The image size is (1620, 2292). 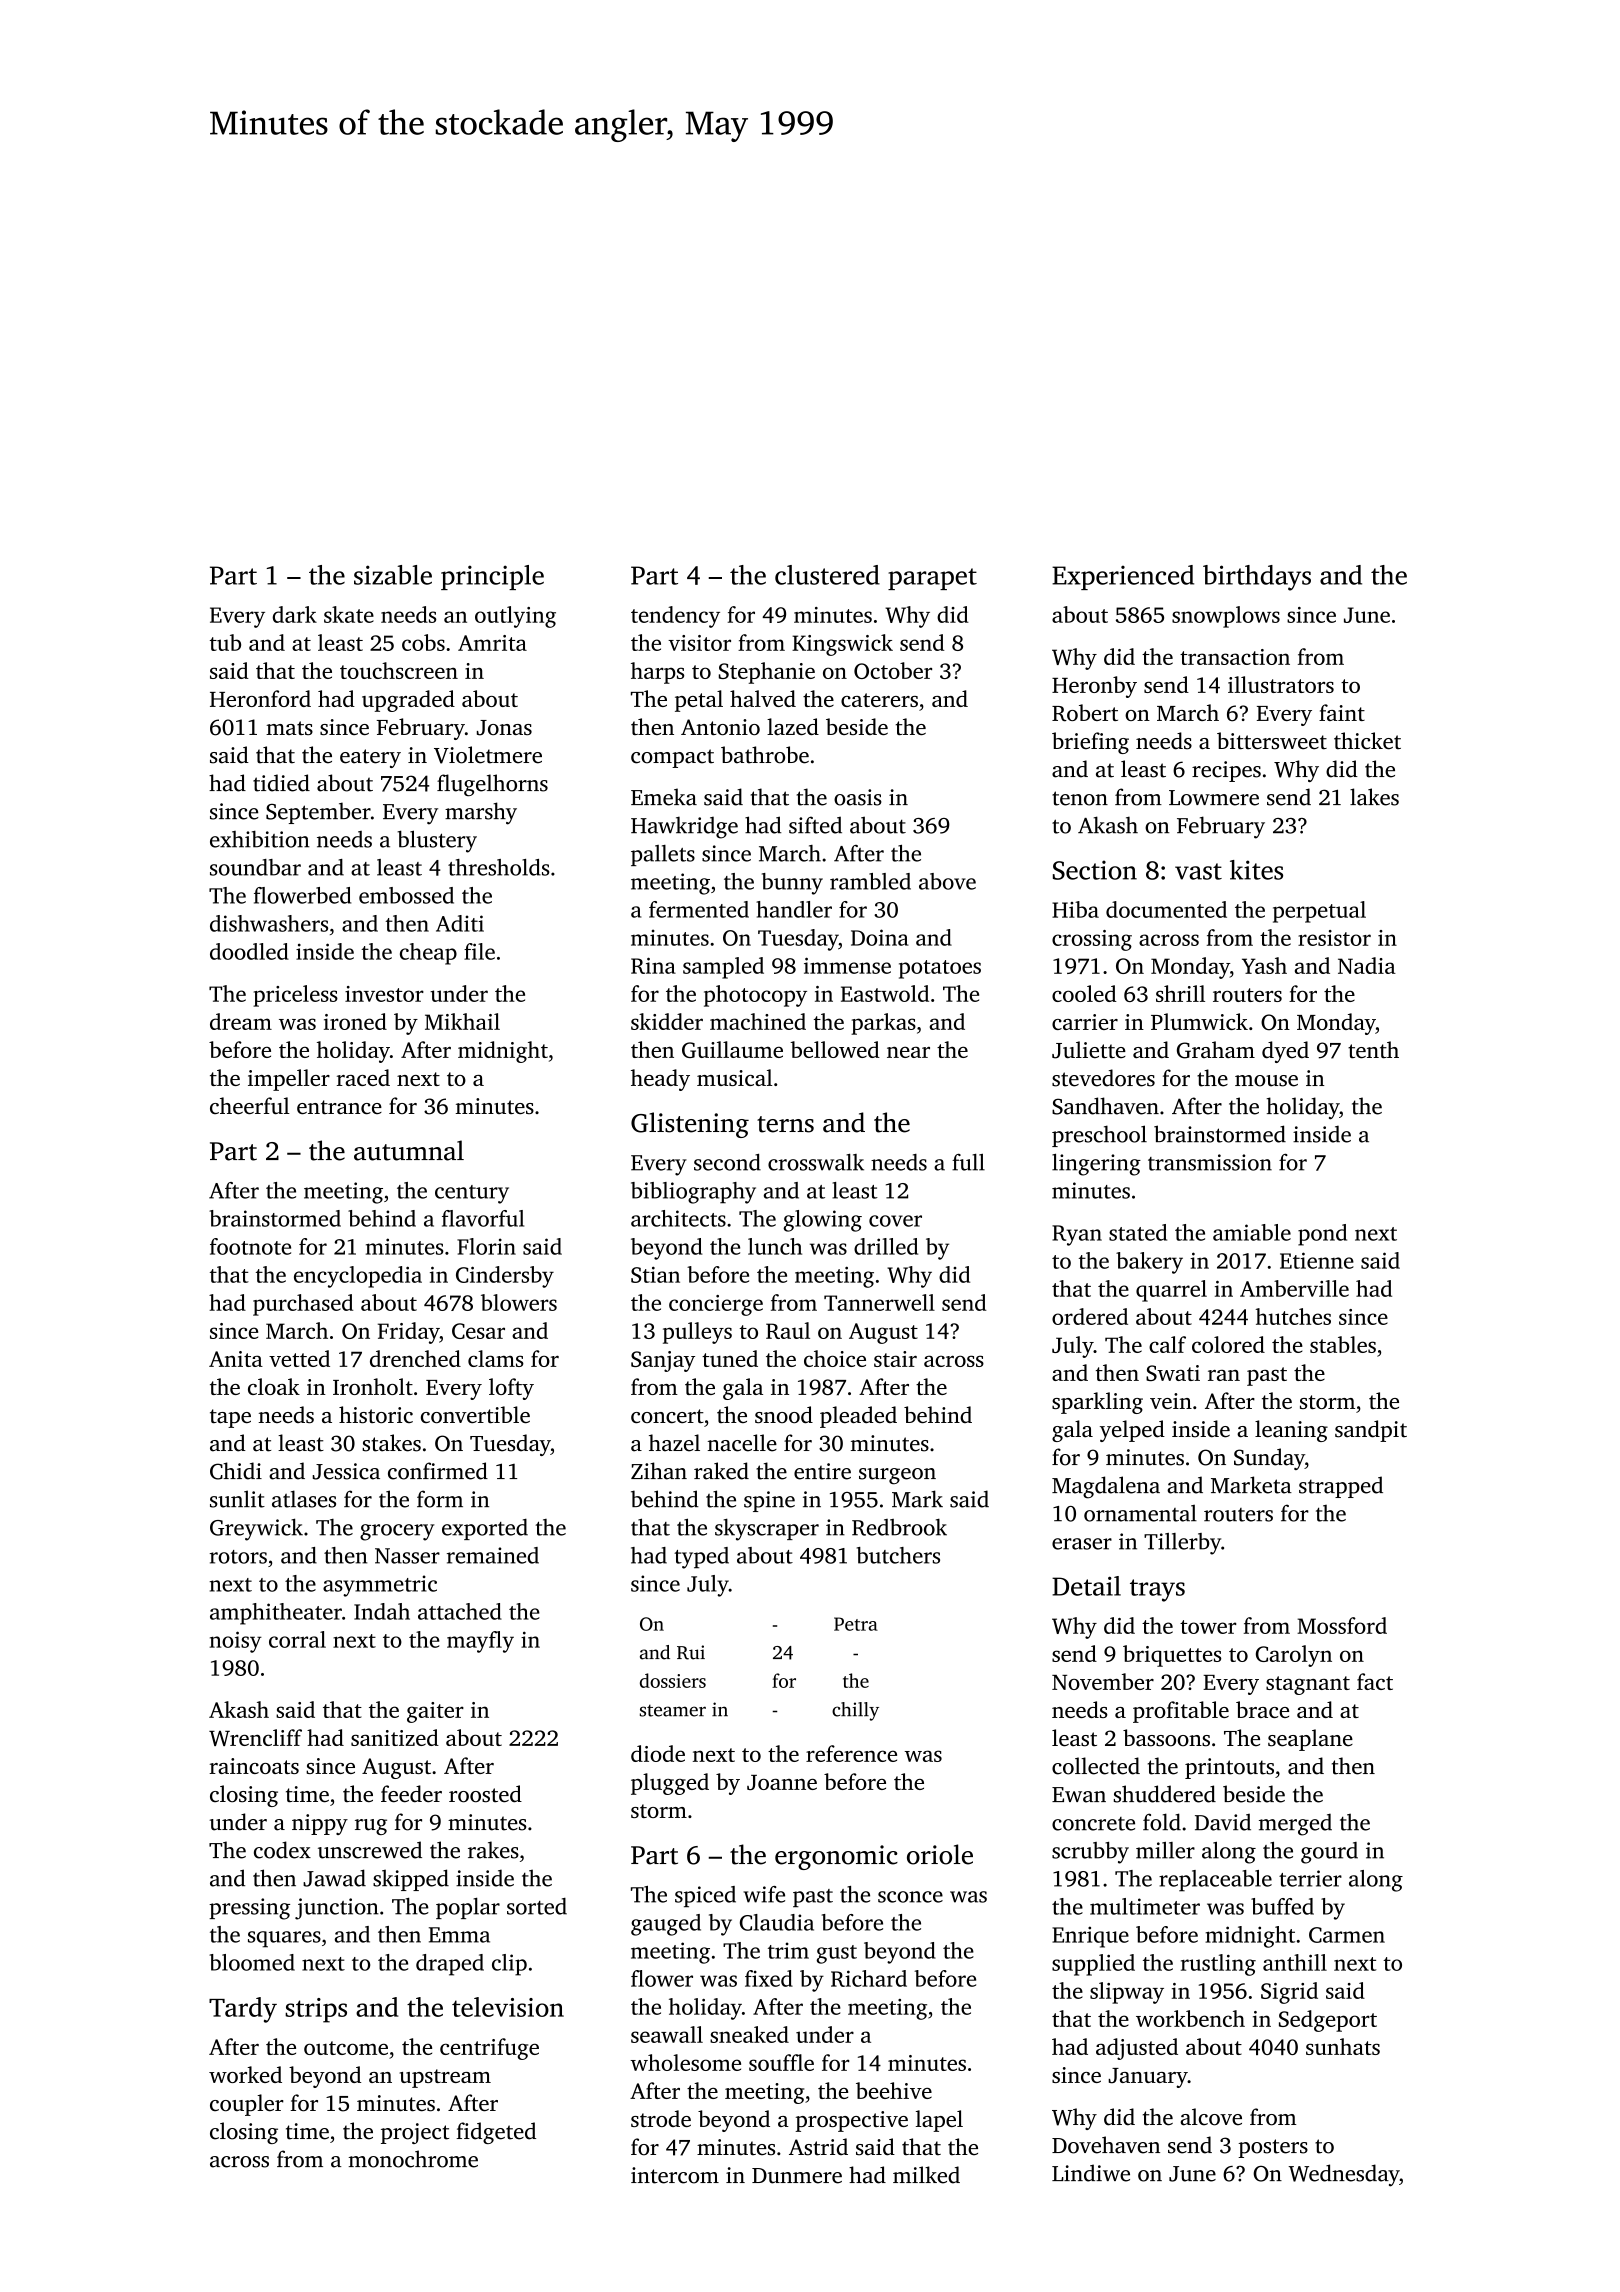 What do you see at coordinates (765, 755) in the image?
I see `bathrobe` at bounding box center [765, 755].
